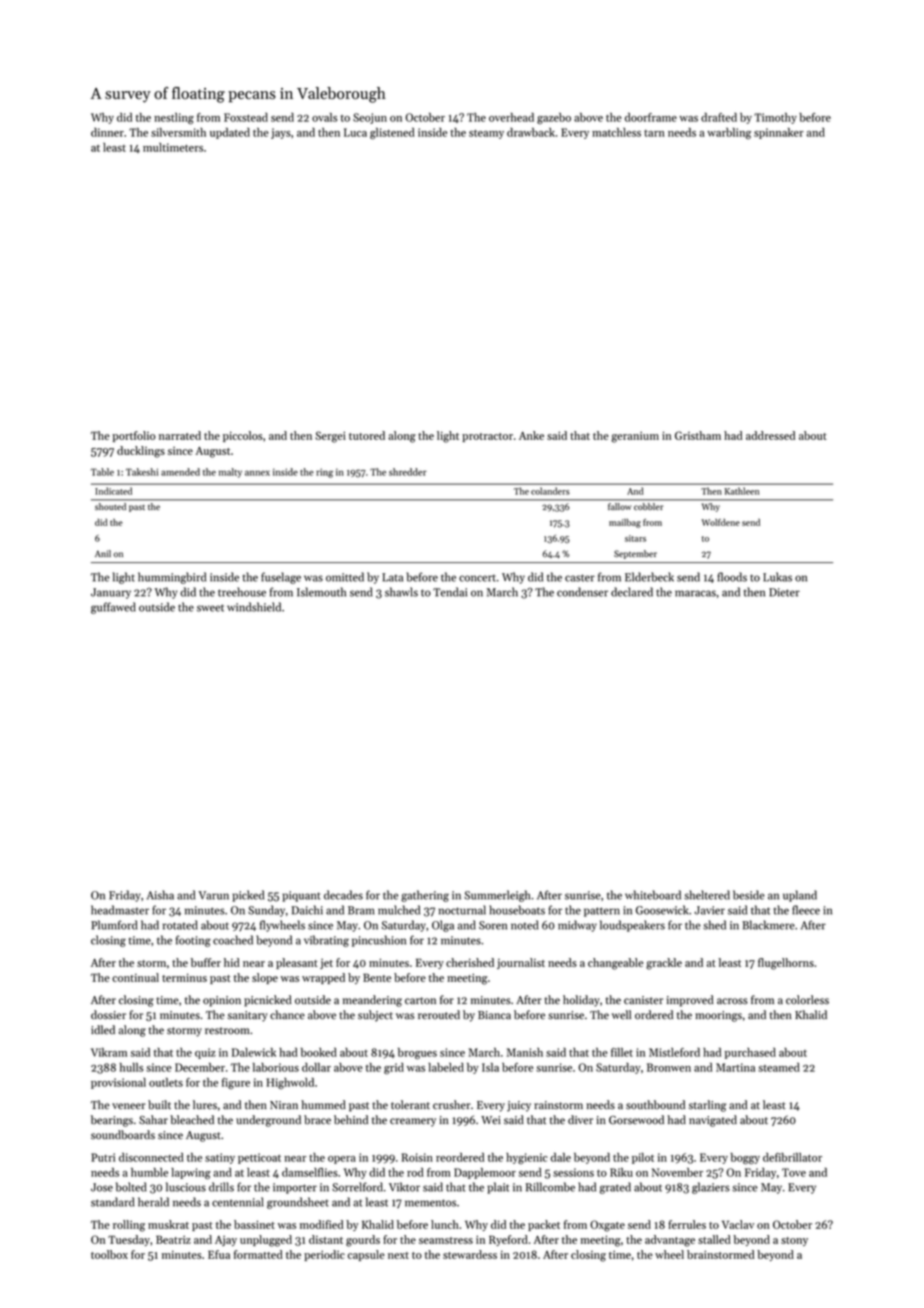 This image has height=1308, width=924. What do you see at coordinates (713, 1121) in the image?
I see `navigated` at bounding box center [713, 1121].
